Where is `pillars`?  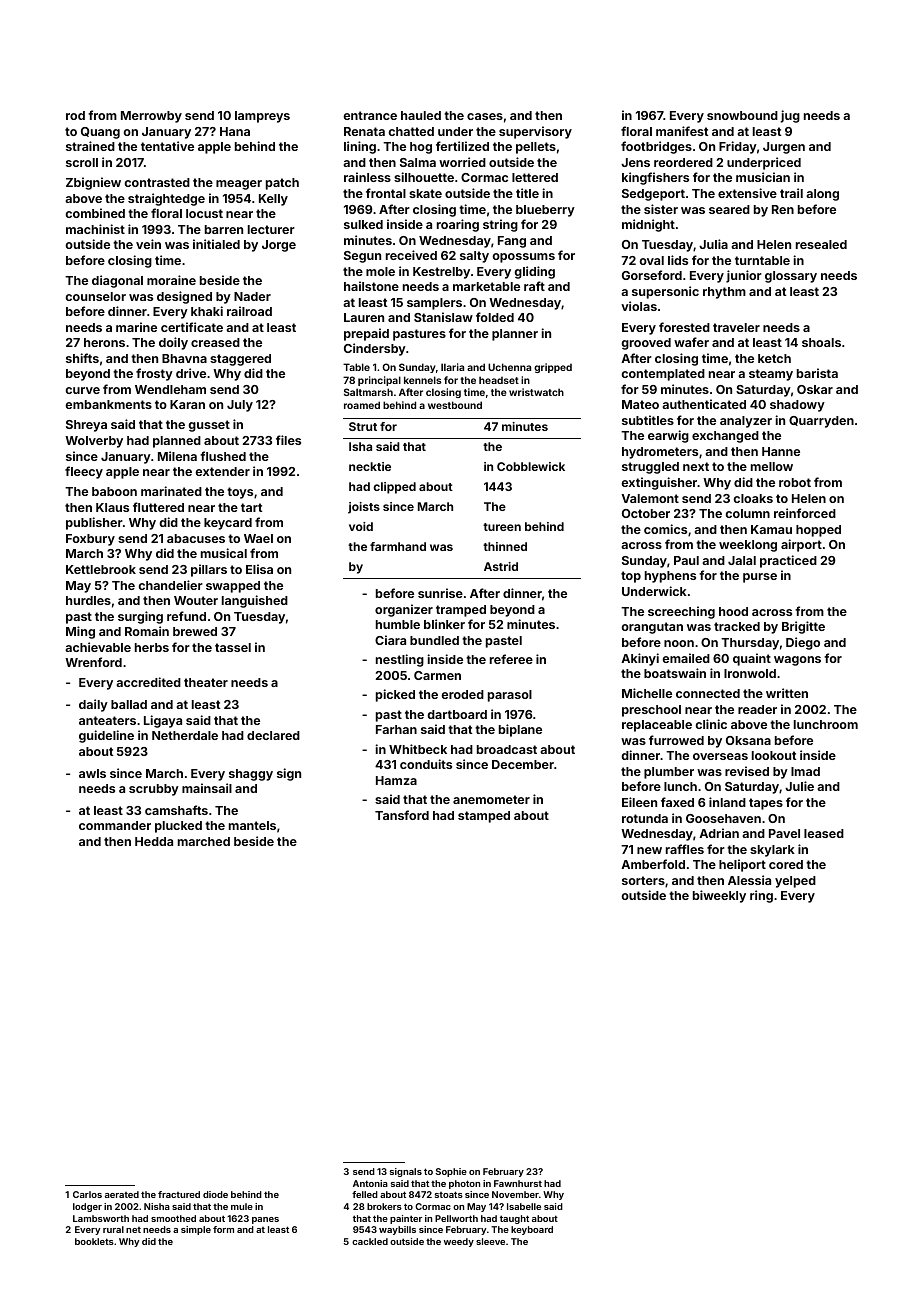 pillars is located at coordinates (209, 570).
